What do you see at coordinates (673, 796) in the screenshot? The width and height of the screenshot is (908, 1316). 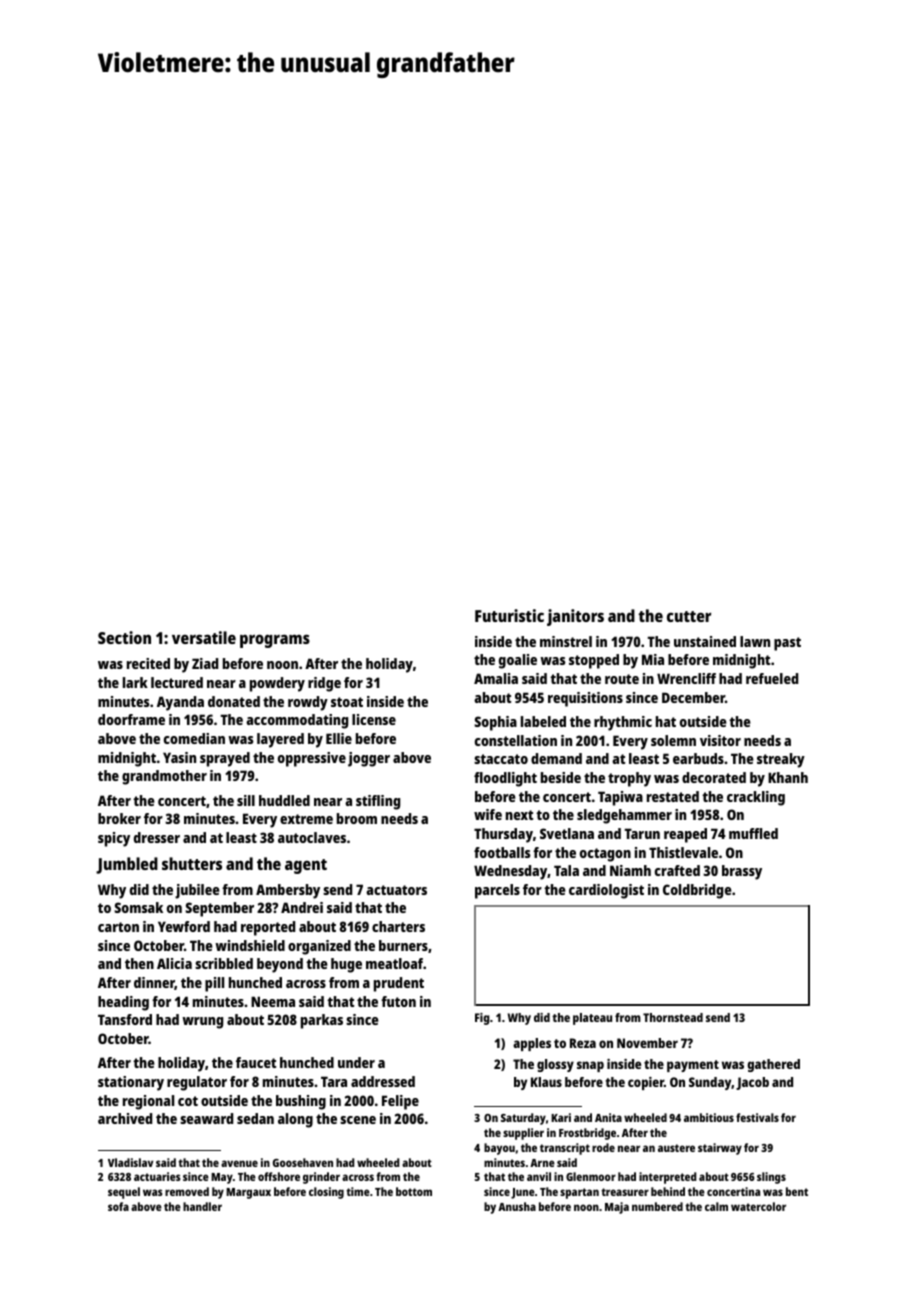 I see `restated` at bounding box center [673, 796].
